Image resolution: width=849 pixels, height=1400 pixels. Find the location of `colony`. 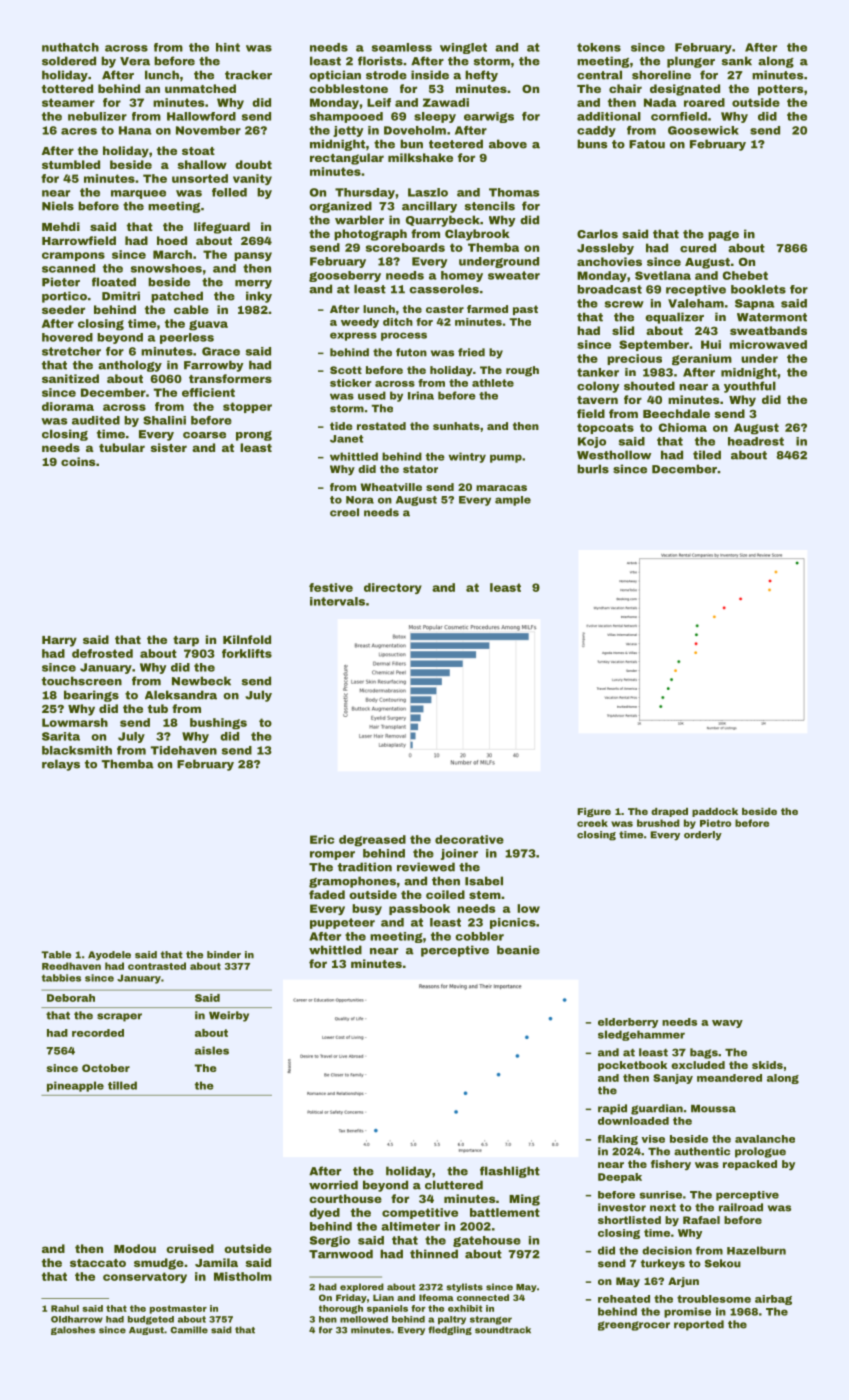

colony is located at coordinates (598, 387).
